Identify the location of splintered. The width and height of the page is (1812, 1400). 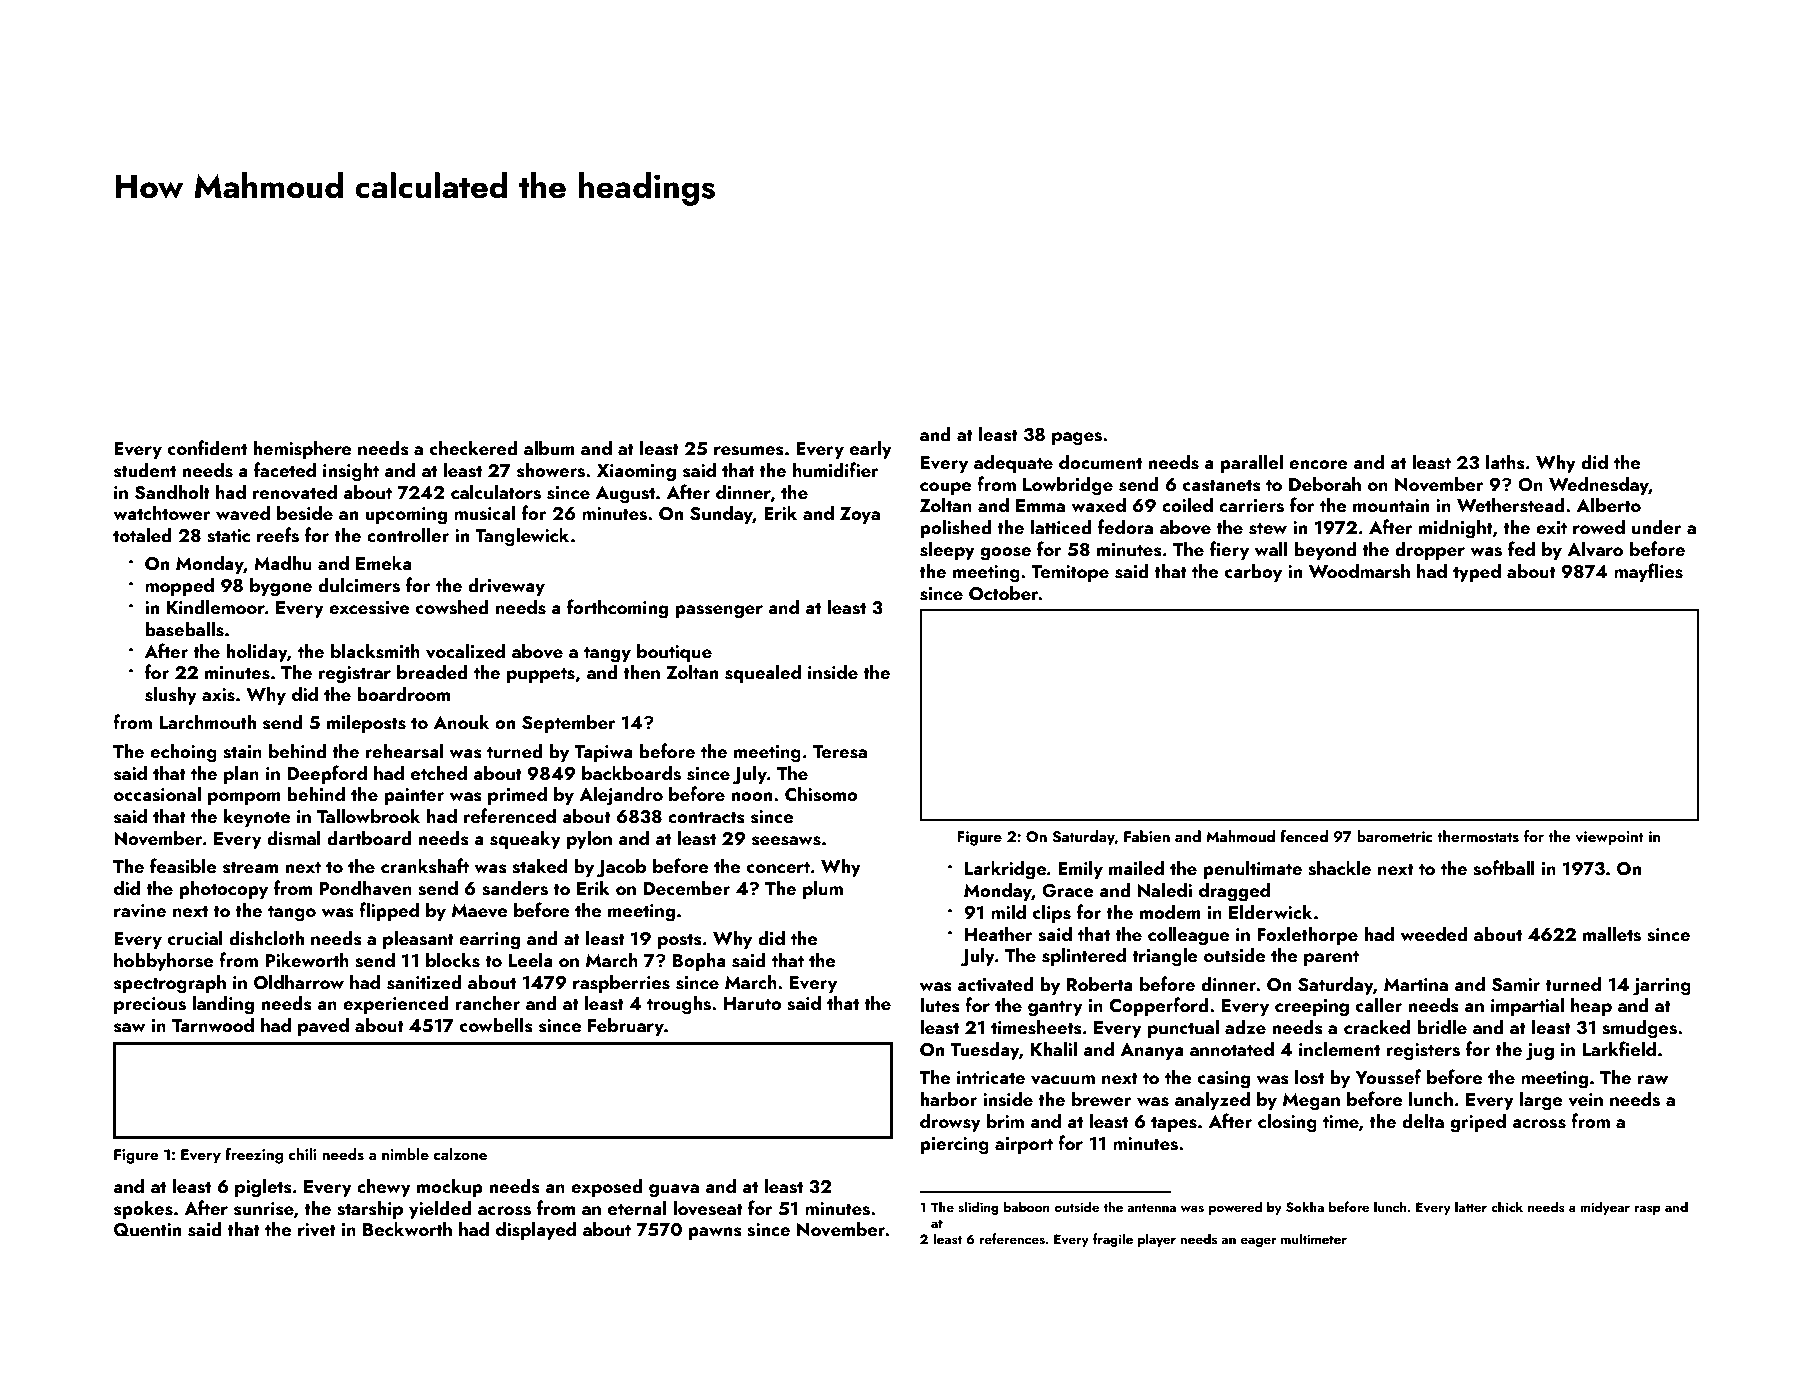
(1084, 956).
